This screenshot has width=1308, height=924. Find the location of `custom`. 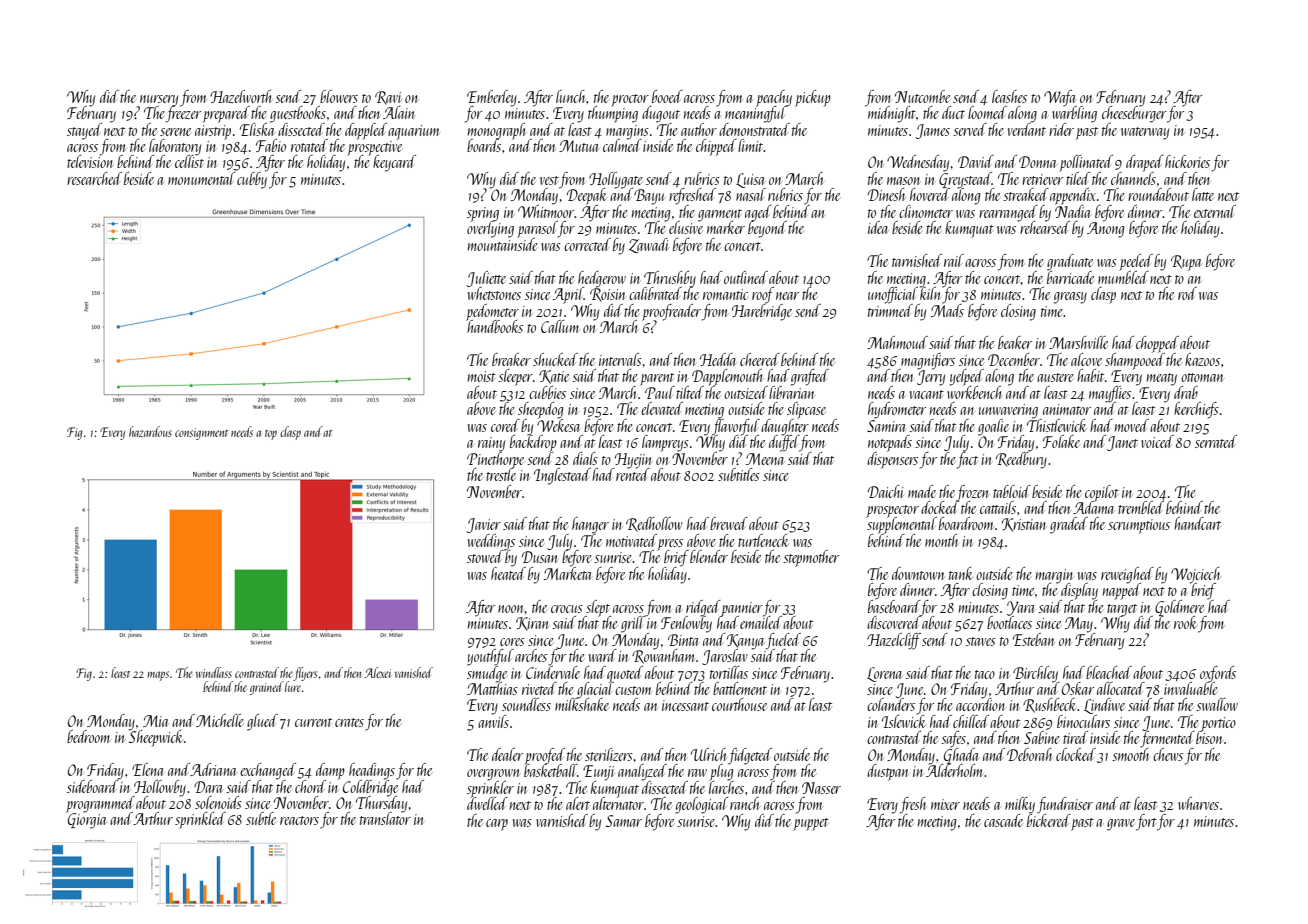

custom is located at coordinates (633, 690).
